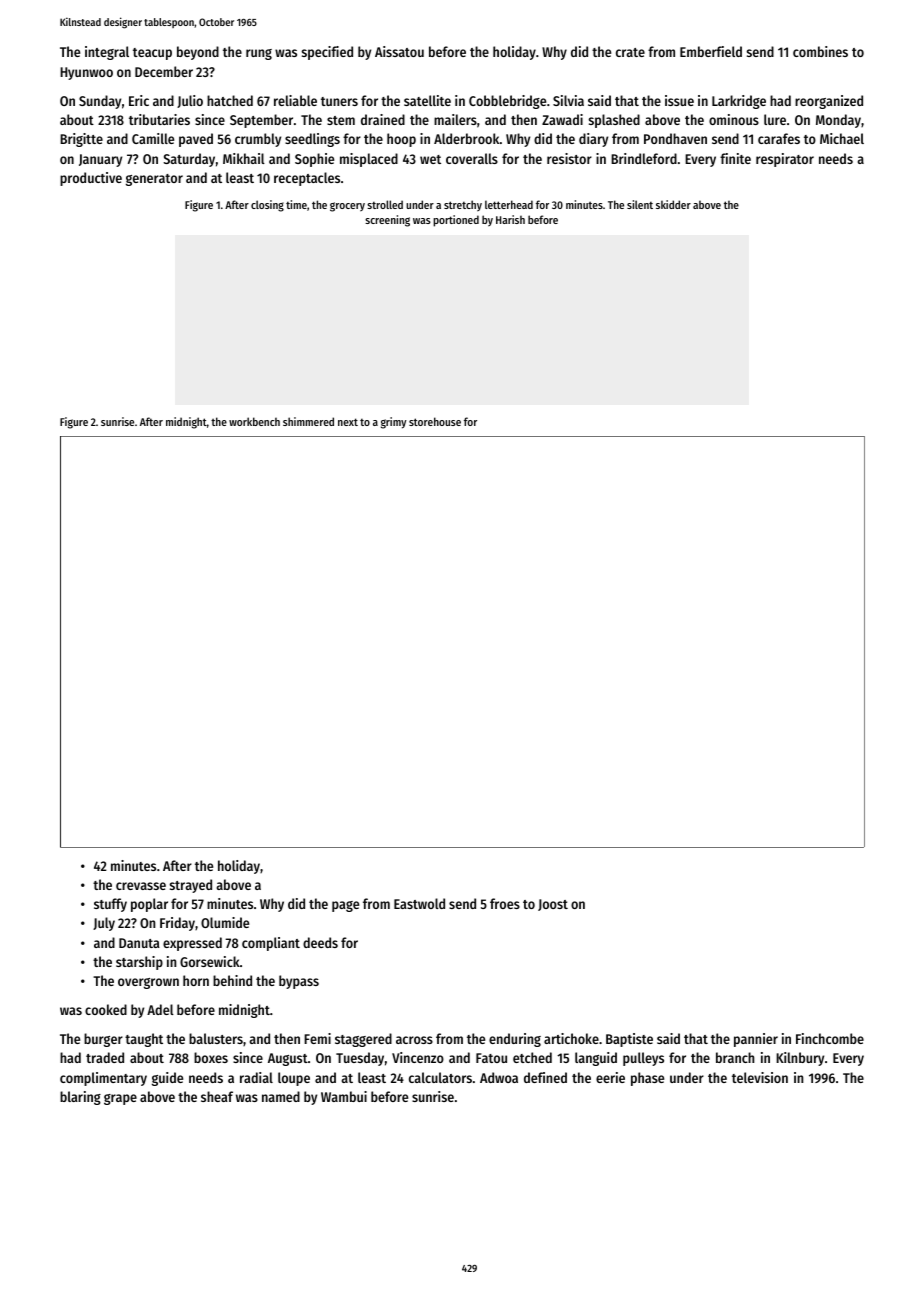 This screenshot has height=1308, width=924. Describe the element at coordinates (299, 982) in the screenshot. I see `bypass` at that location.
